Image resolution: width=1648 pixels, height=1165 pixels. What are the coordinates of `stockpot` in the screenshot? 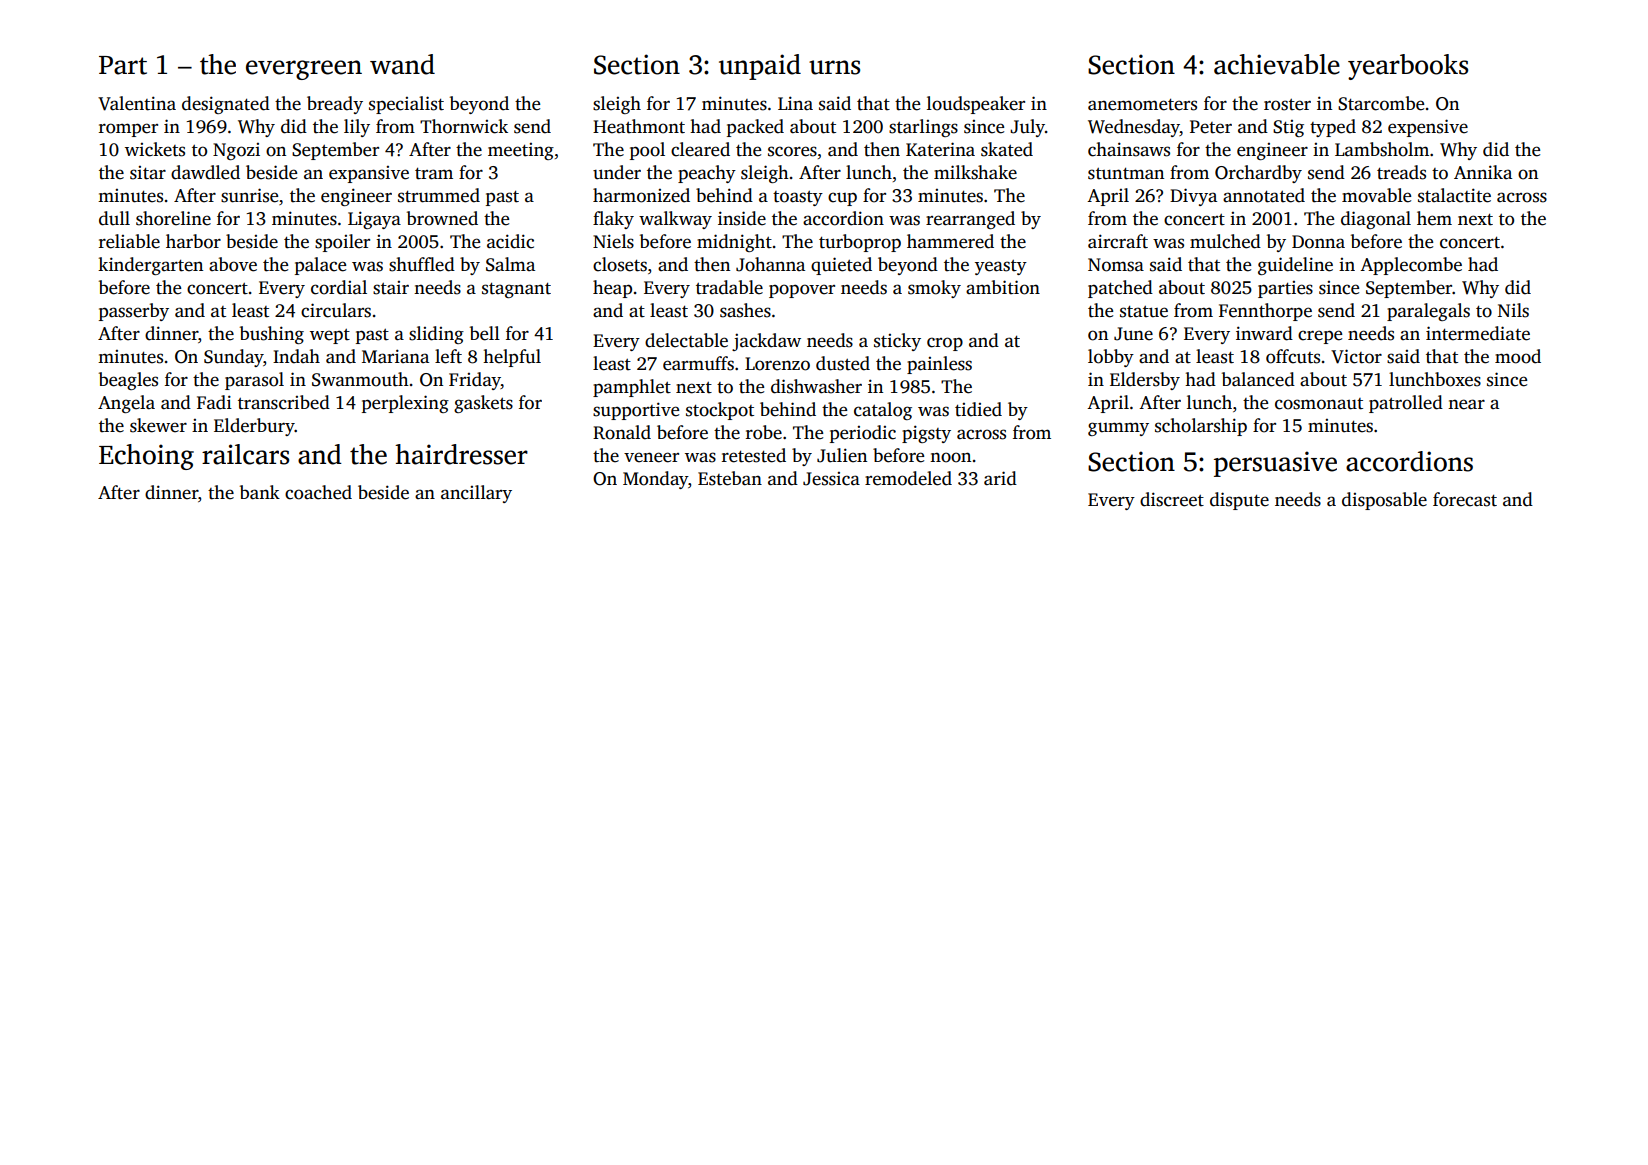 It's located at (720, 411).
